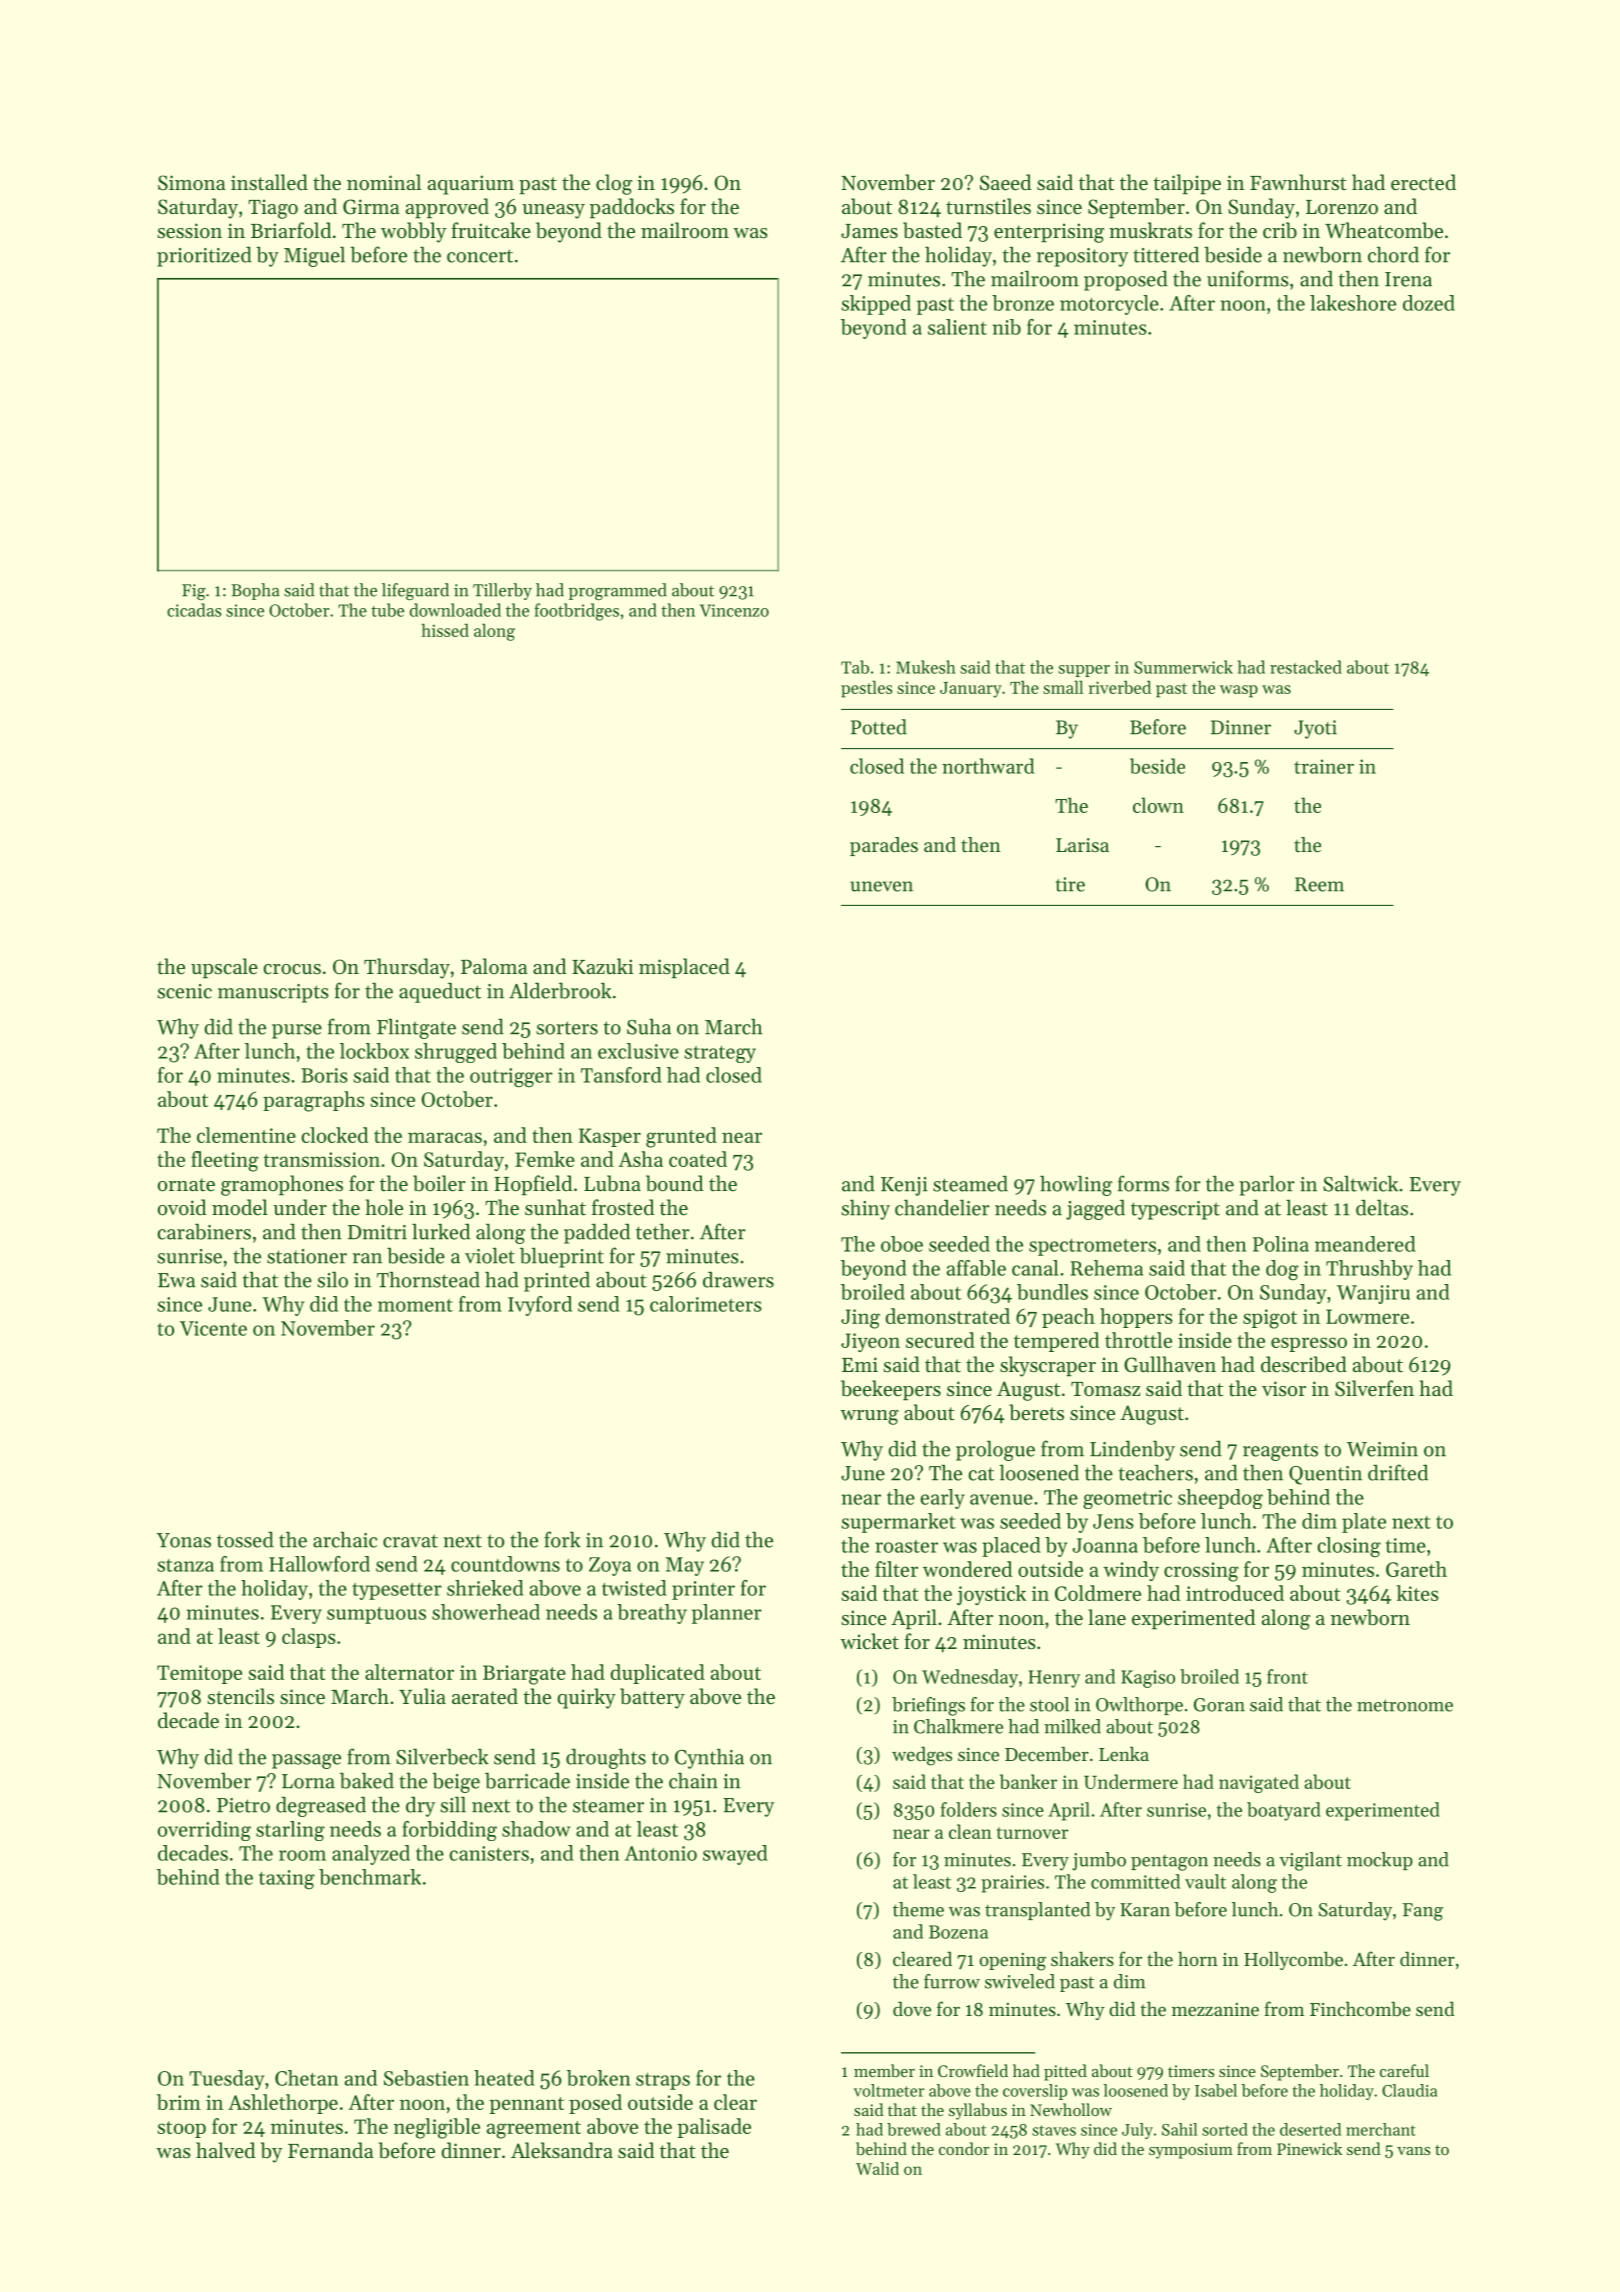  What do you see at coordinates (649, 1027) in the screenshot?
I see `Suha` at bounding box center [649, 1027].
